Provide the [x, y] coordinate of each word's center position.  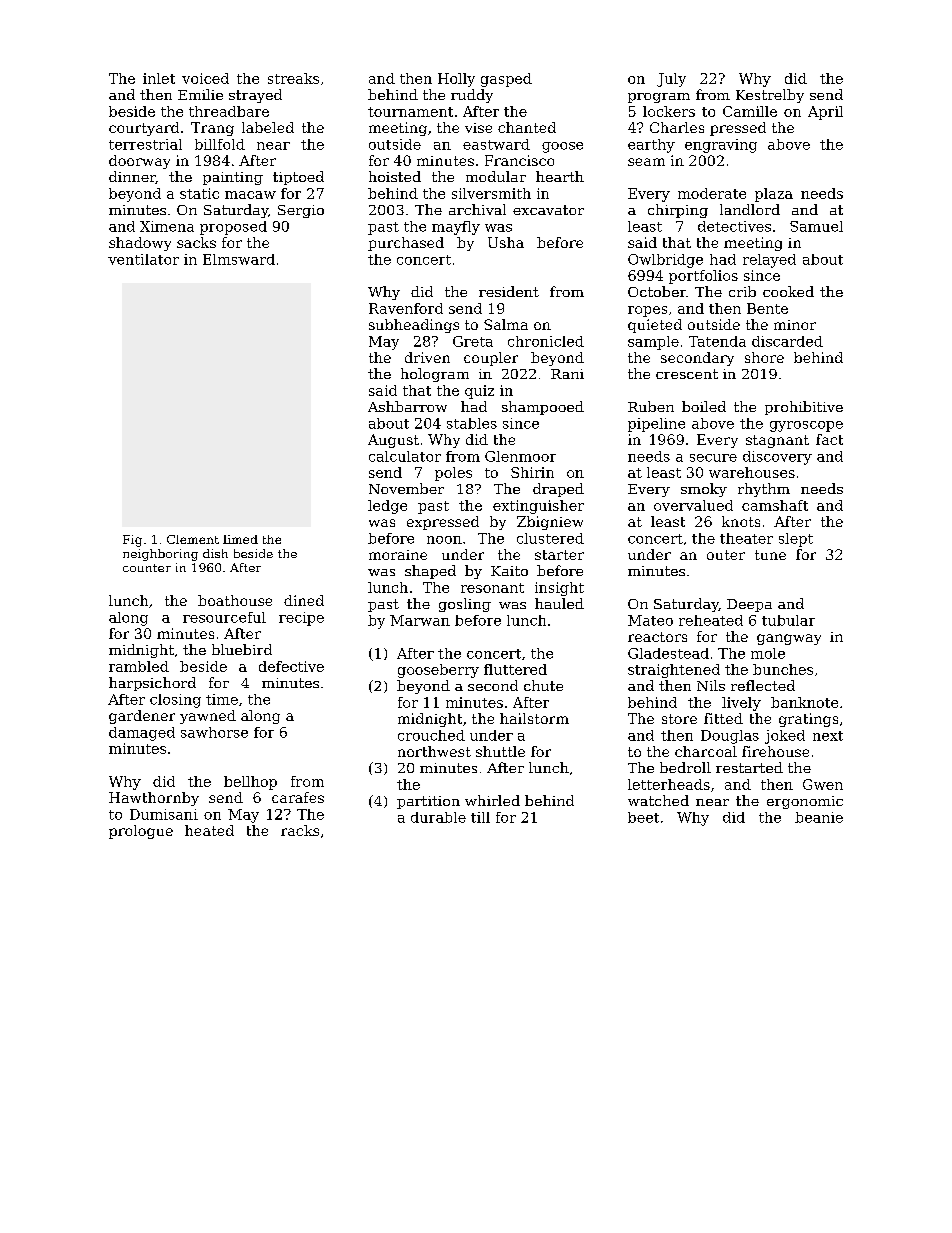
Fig [132, 541]
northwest [434, 751]
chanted [527, 127]
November [406, 488]
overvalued [693, 505]
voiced [205, 78]
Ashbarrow [407, 406]
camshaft [775, 505]
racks [300, 830]
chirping [678, 211]
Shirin [532, 472]
